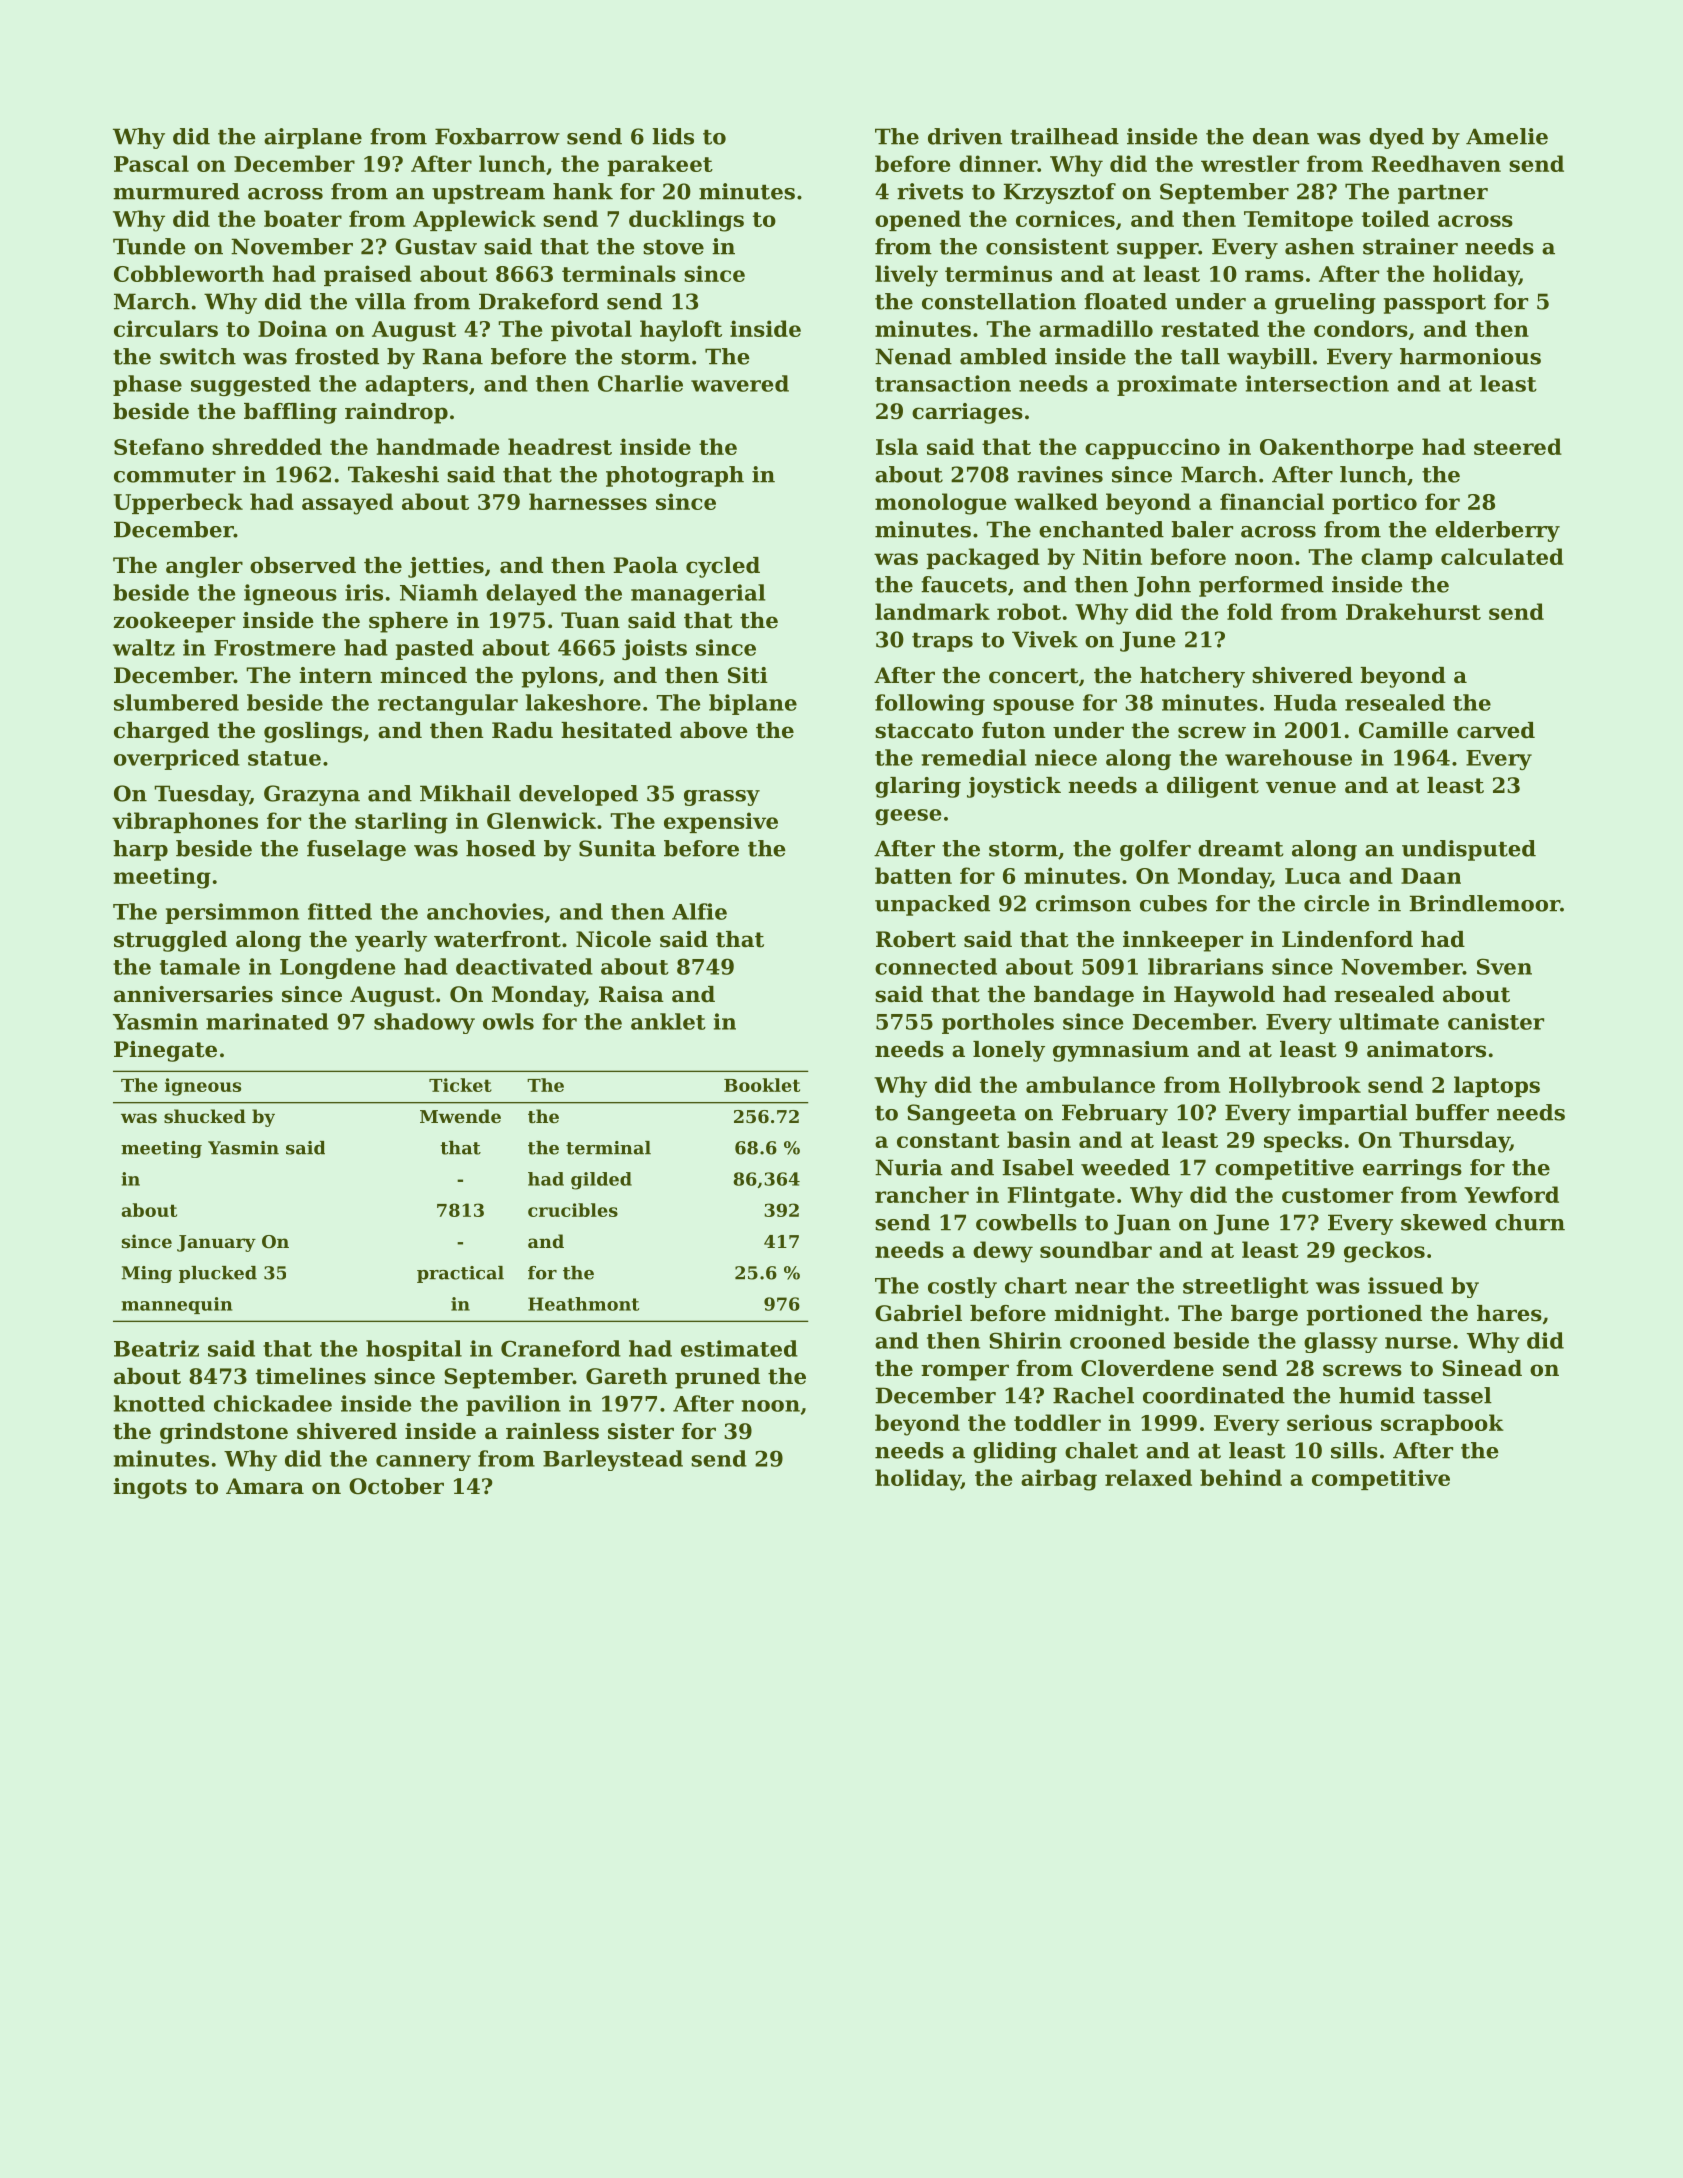  What do you see at coordinates (156, 1348) in the image?
I see `Beatriz` at bounding box center [156, 1348].
